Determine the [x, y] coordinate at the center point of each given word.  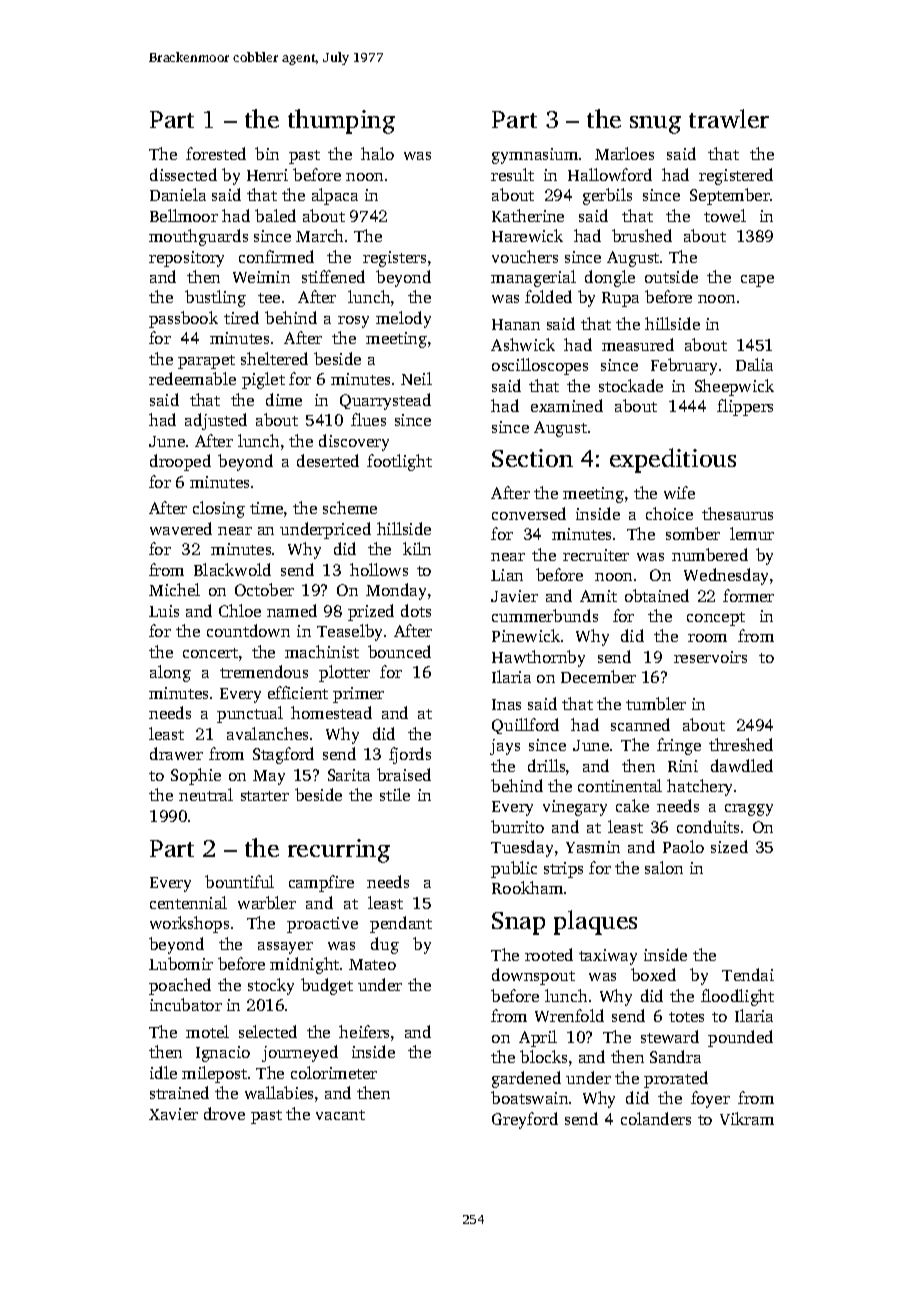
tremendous [264, 671]
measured [638, 344]
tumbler [656, 703]
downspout [533, 976]
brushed [642, 235]
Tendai [748, 974]
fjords [410, 755]
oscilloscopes [540, 366]
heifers [364, 1031]
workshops [189, 924]
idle [163, 1072]
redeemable [192, 378]
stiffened [333, 276]
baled [275, 215]
